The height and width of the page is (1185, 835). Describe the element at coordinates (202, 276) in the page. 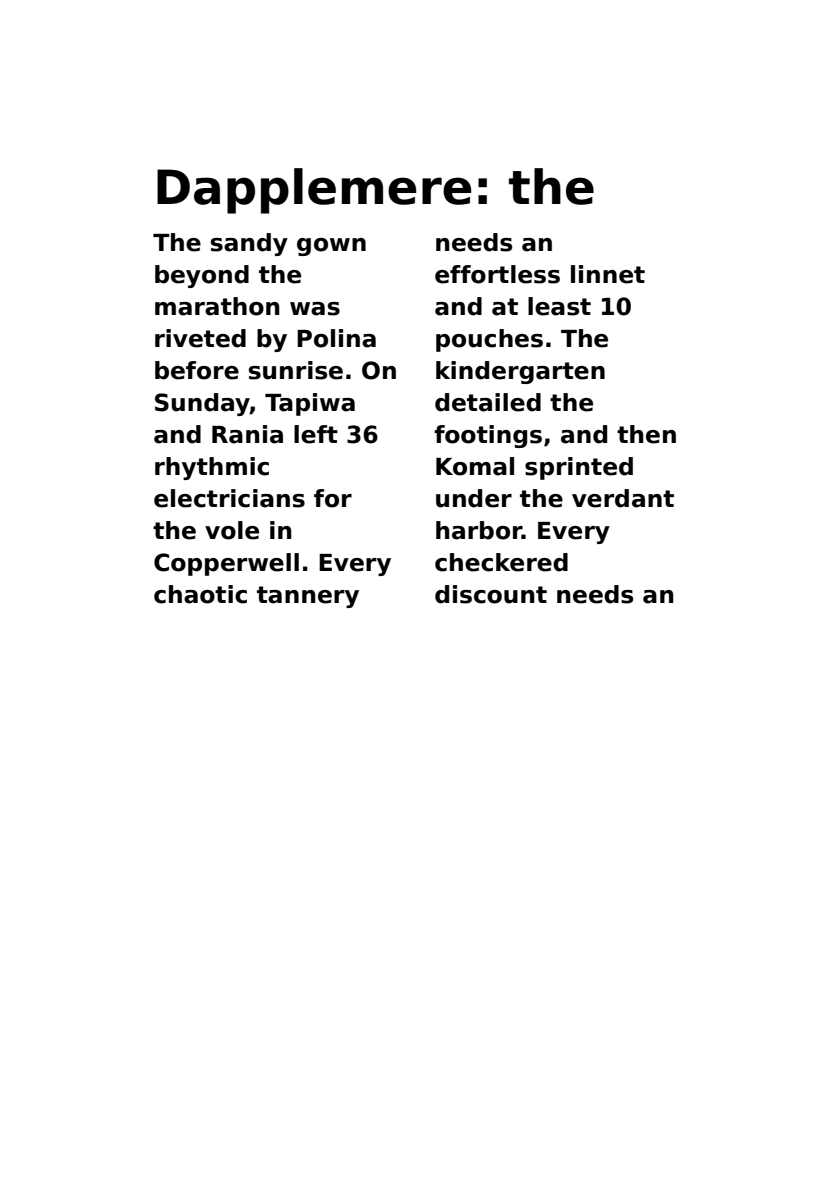

I see `beyond` at that location.
